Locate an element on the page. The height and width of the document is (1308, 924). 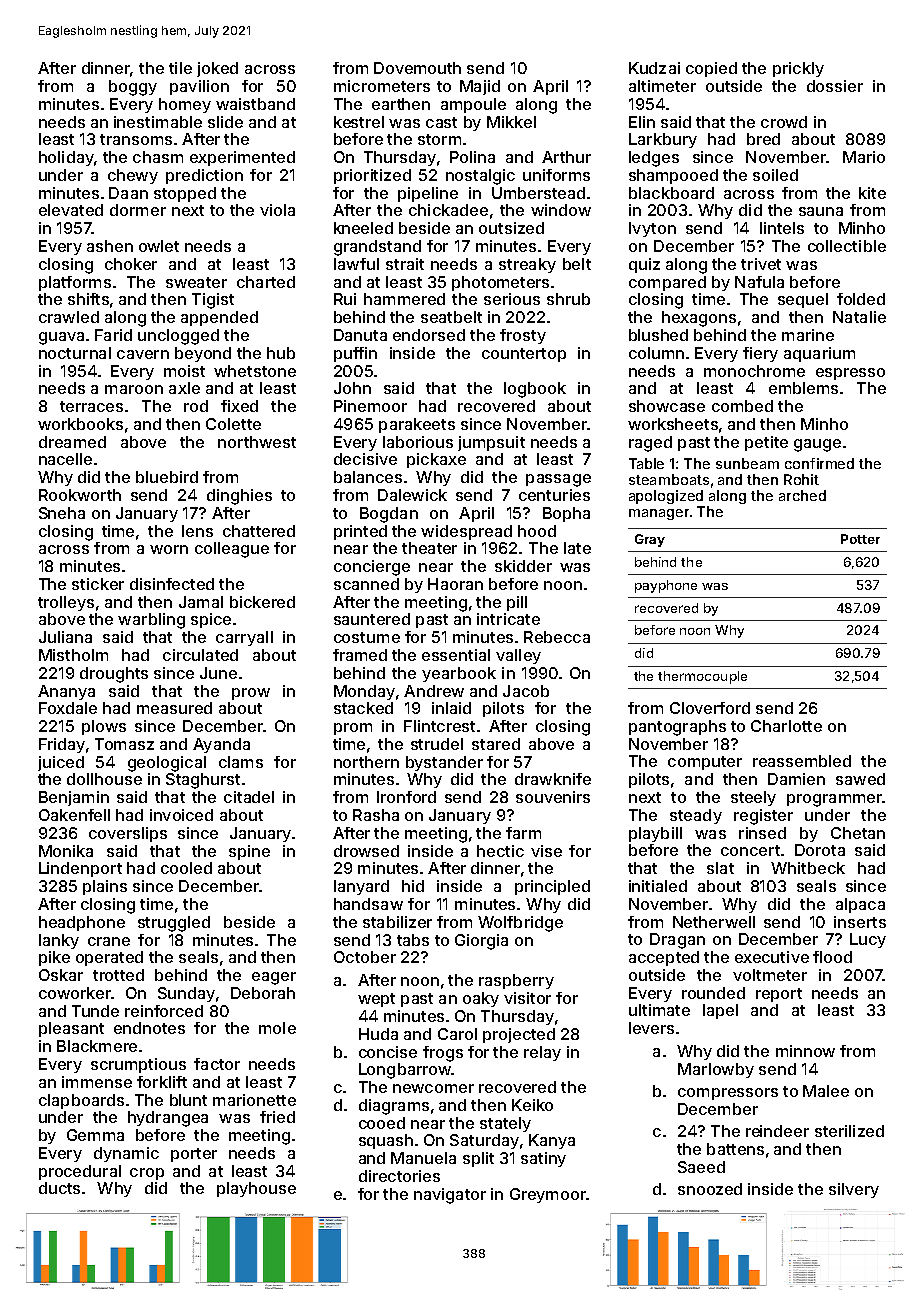
sticker is located at coordinates (98, 584).
